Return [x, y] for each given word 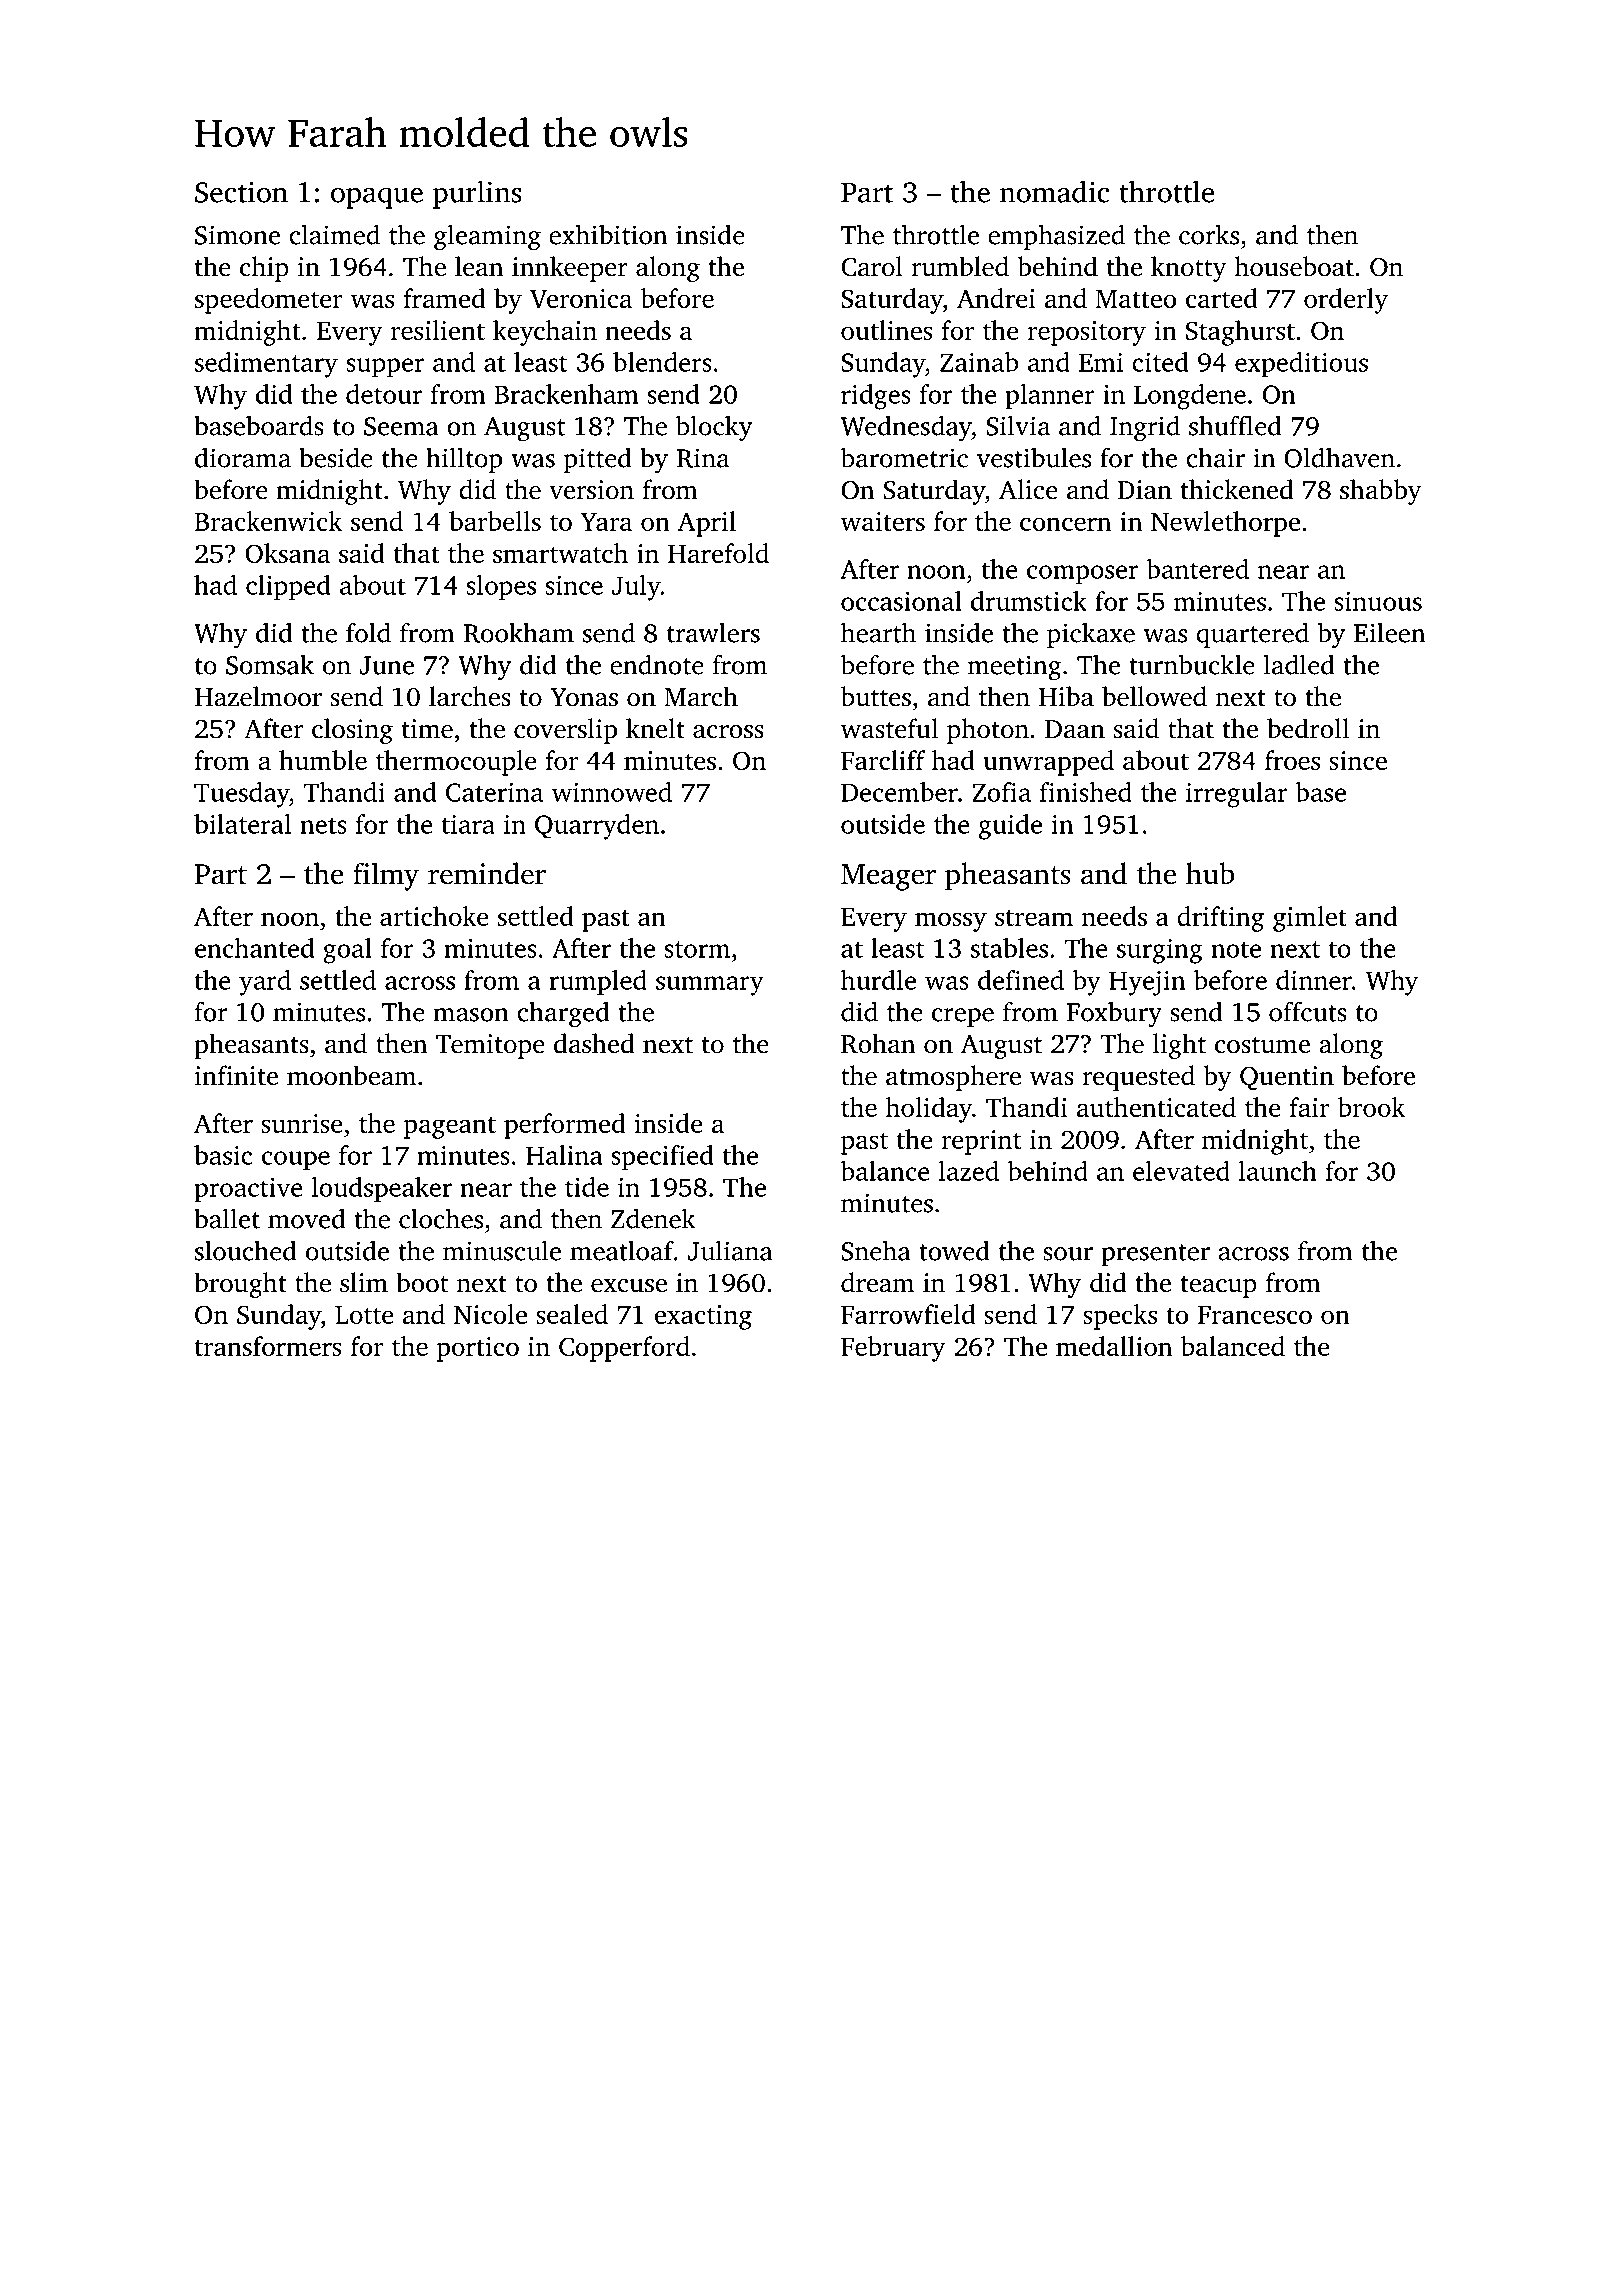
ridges [876, 397]
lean [479, 266]
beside [336, 457]
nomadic [1054, 191]
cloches [441, 1218]
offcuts [1308, 1011]
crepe [963, 1017]
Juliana [730, 1250]
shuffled [1235, 425]
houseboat [1294, 266]
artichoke [434, 916]
